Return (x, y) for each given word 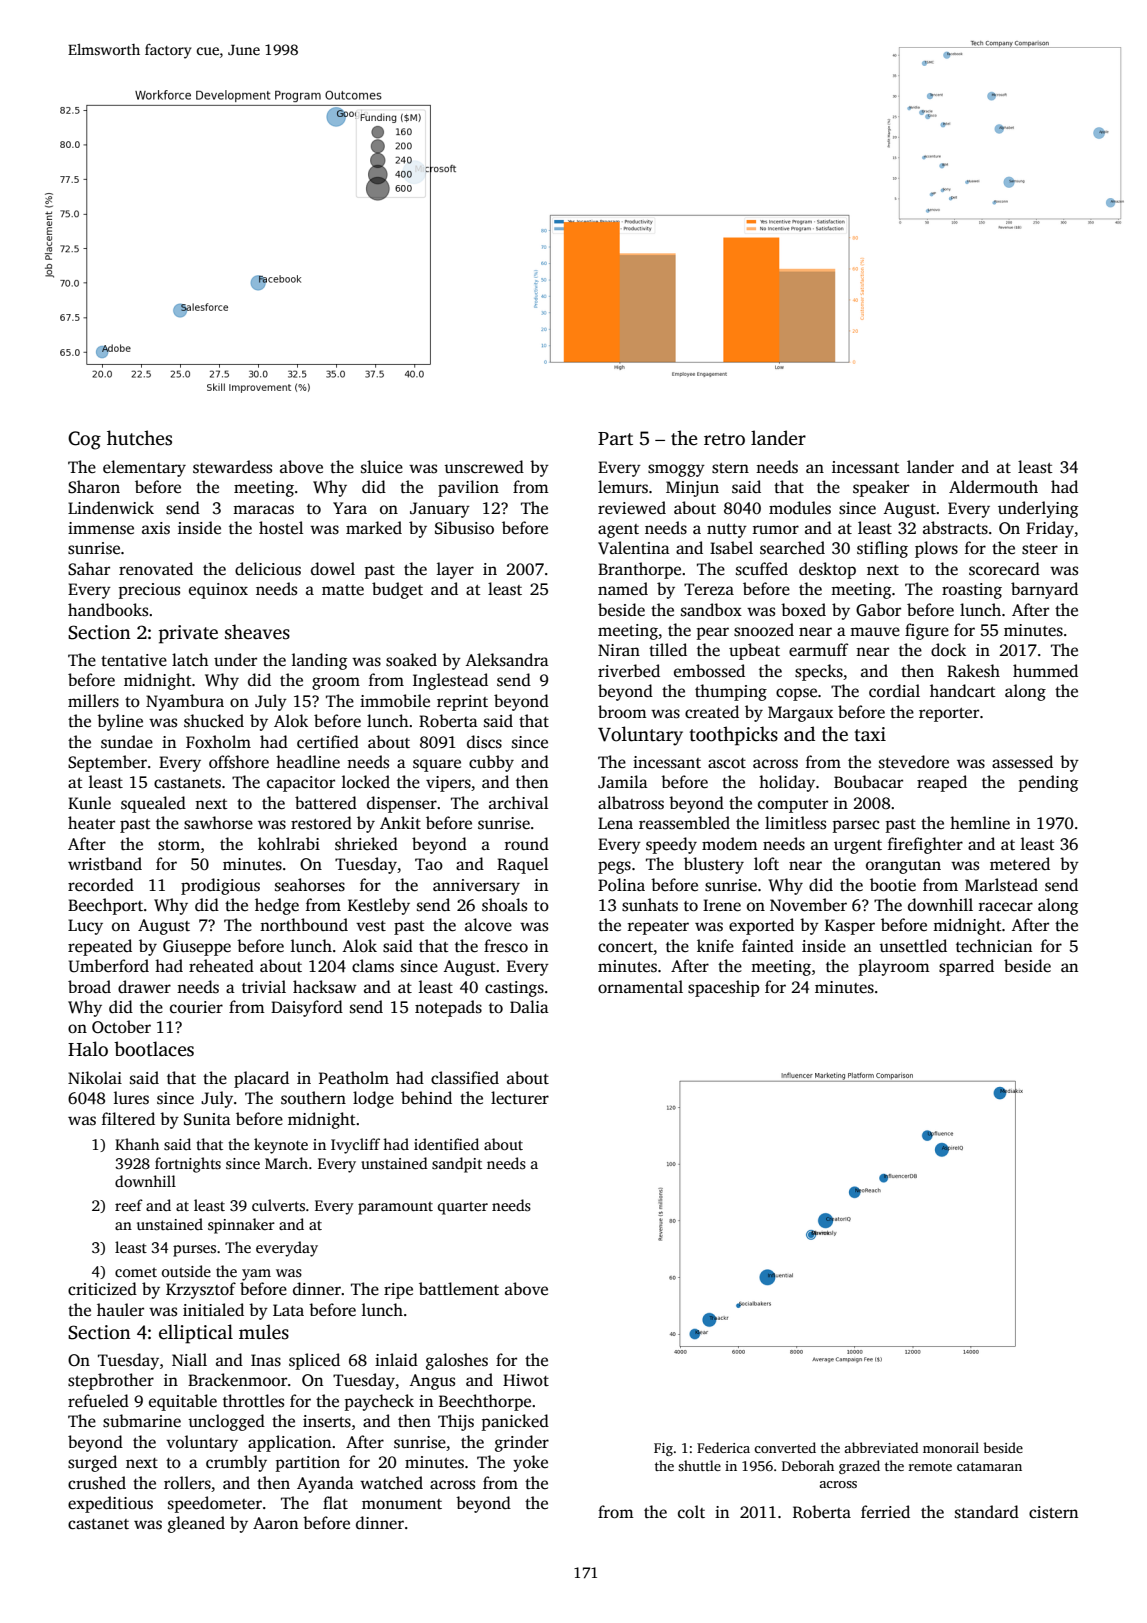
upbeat (754, 651)
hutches (139, 438)
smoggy (676, 470)
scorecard (1004, 569)
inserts (327, 1421)
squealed (153, 804)
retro (724, 439)
